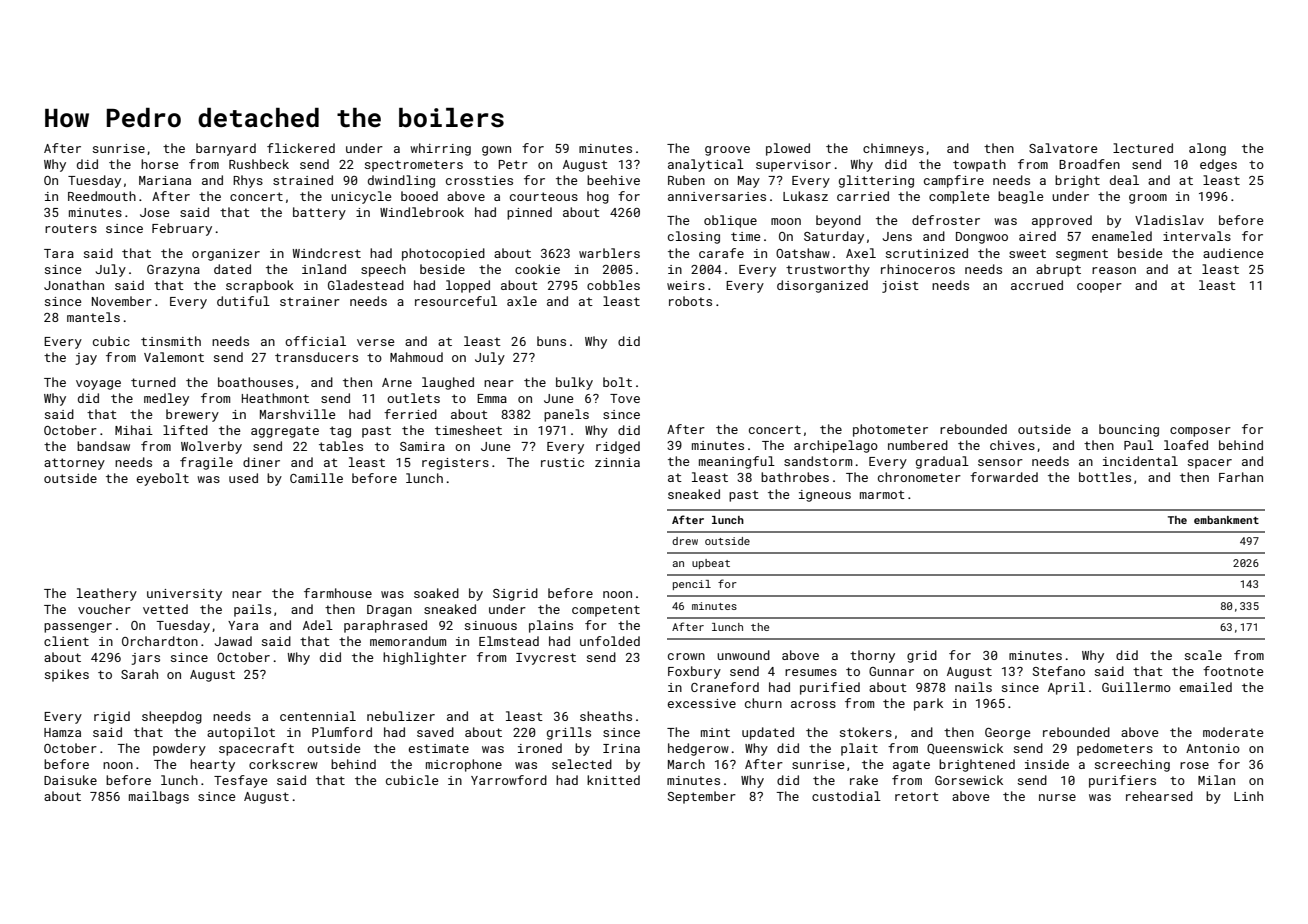 The width and height of the document is (1308, 924). Describe the element at coordinates (788, 149) in the document. I see `plowed` at that location.
